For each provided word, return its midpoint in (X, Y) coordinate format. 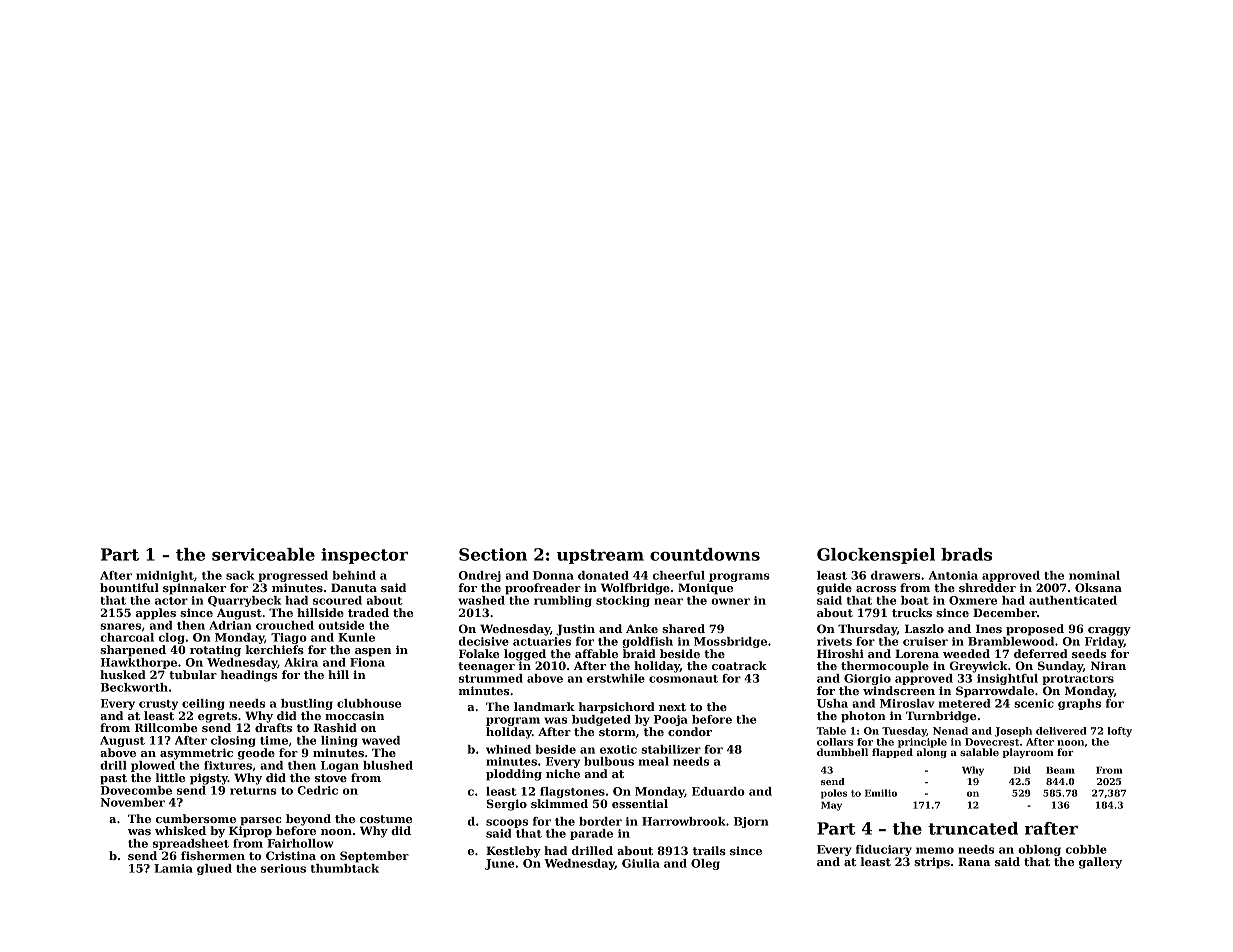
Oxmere (973, 600)
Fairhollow (300, 843)
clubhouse (369, 703)
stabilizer (671, 749)
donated (603, 575)
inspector (364, 556)
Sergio (507, 805)
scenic (1034, 703)
